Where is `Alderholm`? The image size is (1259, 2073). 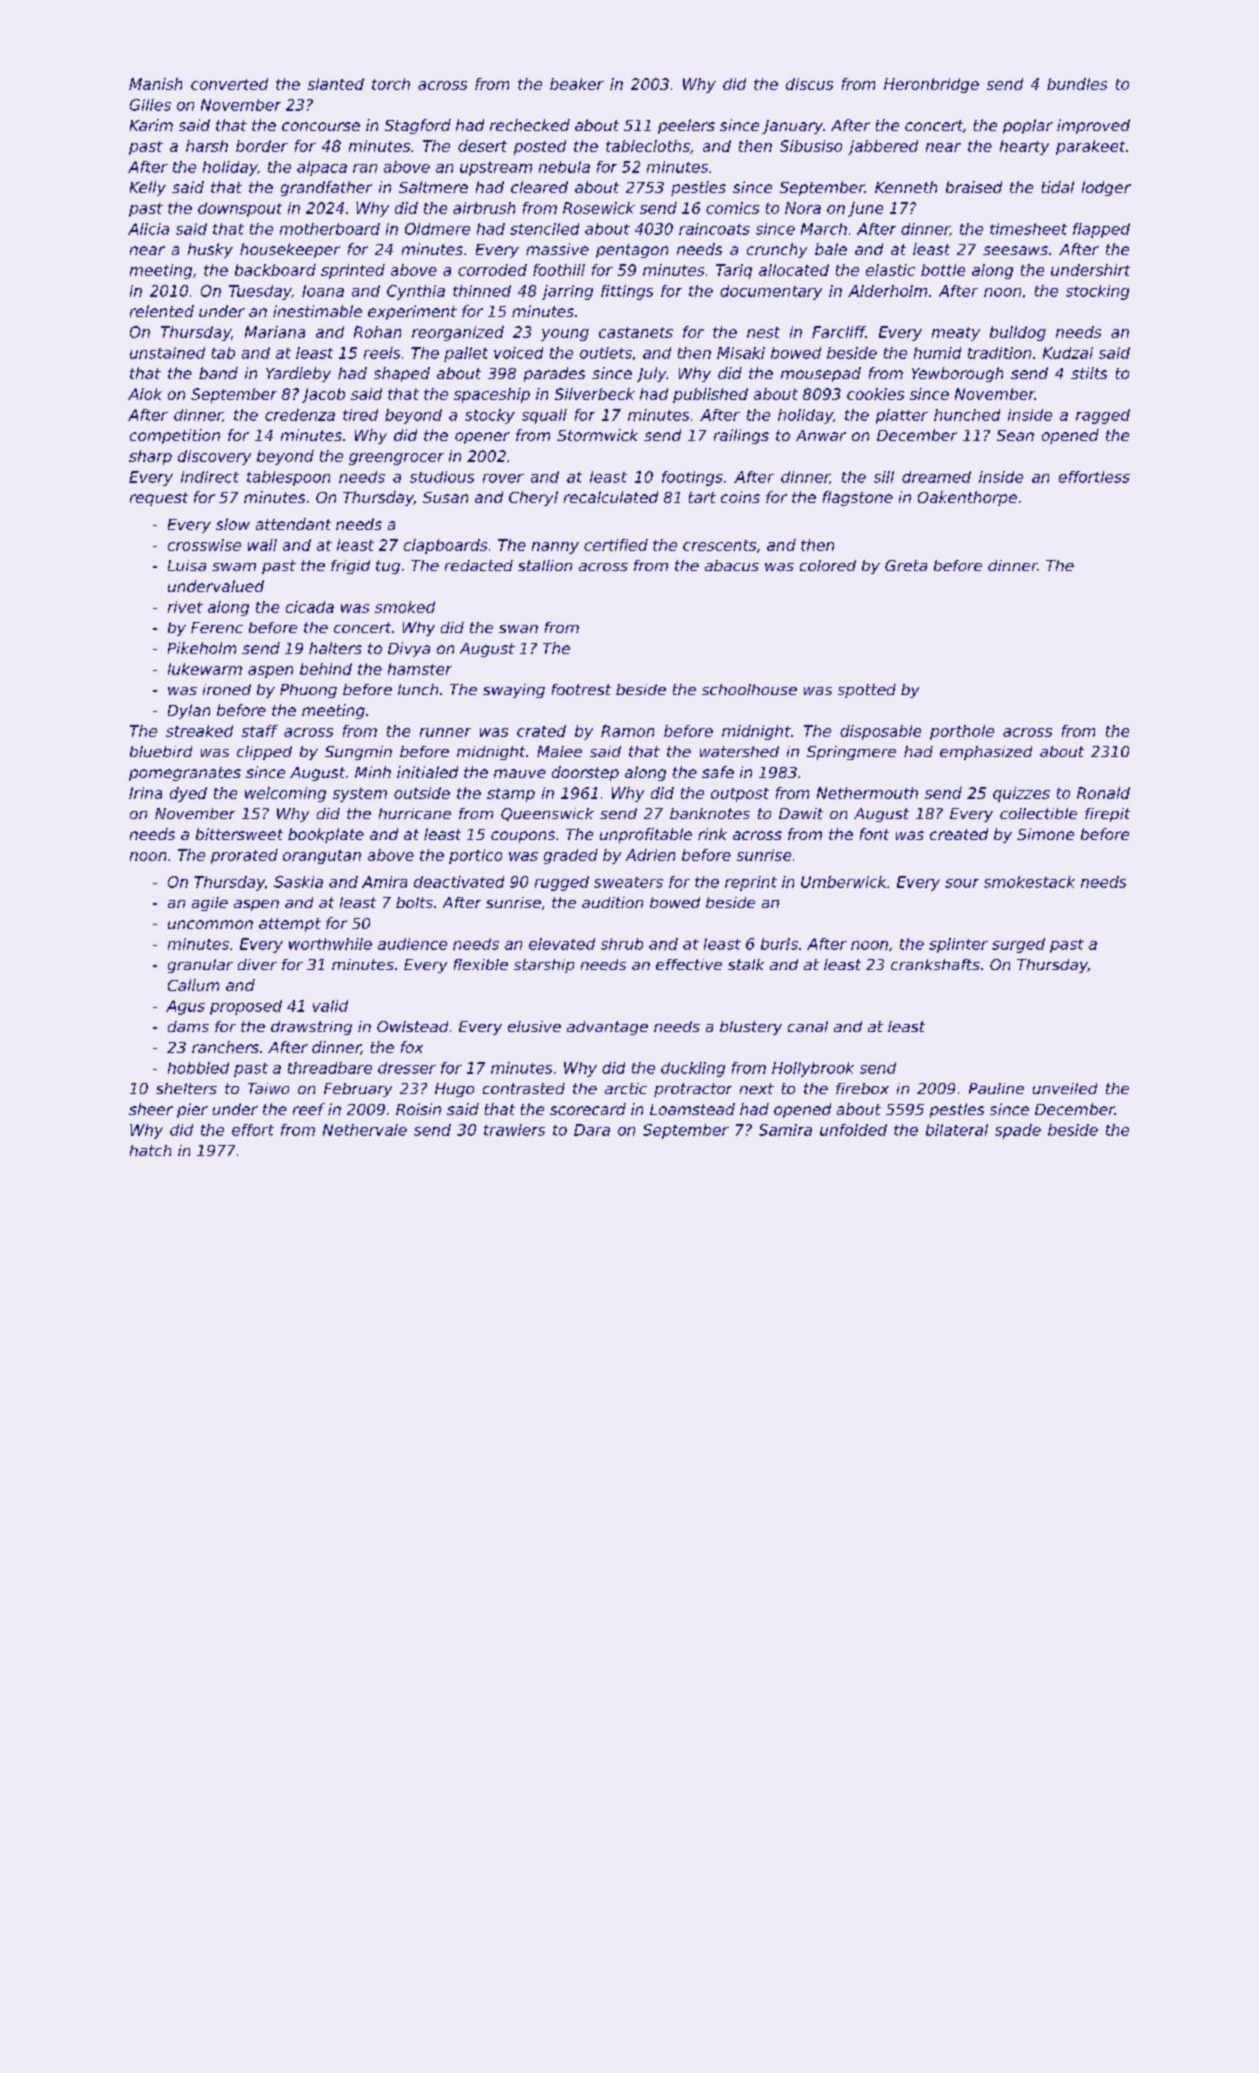 Alderholm is located at coordinates (887, 291).
